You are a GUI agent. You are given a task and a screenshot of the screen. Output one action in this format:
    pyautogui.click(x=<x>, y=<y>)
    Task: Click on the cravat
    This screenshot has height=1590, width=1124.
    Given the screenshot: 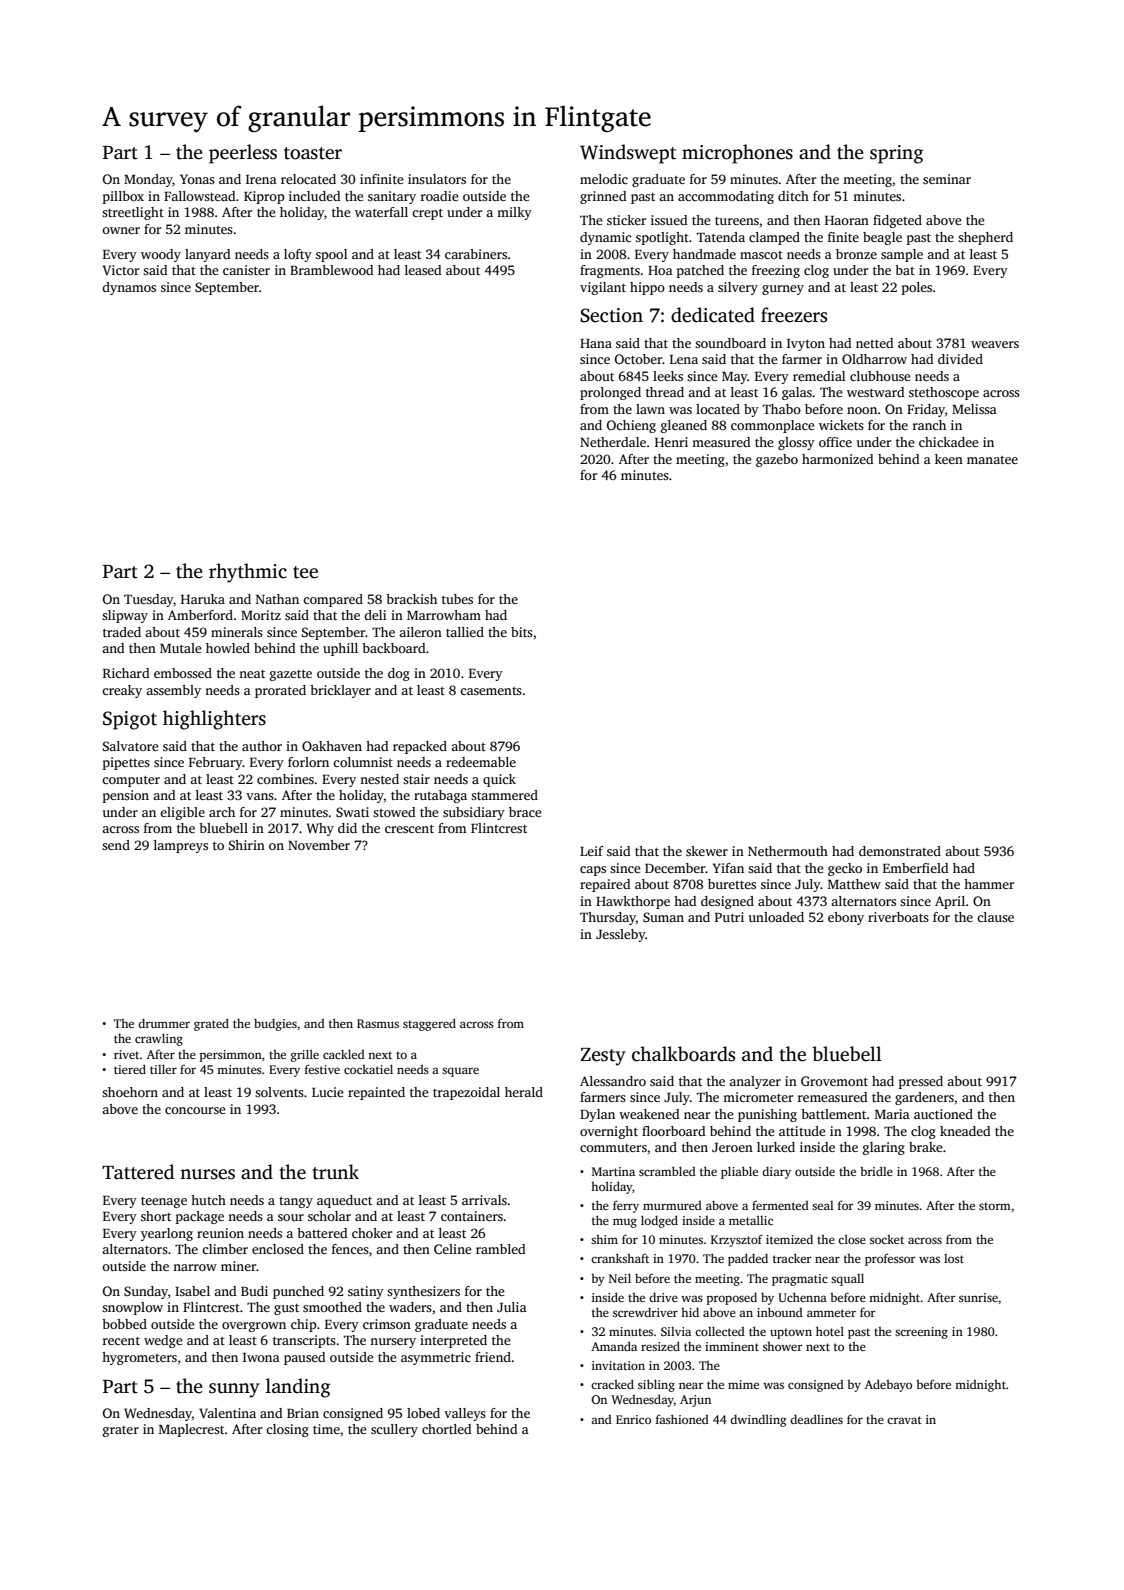 What is the action you would take?
    pyautogui.click(x=904, y=1420)
